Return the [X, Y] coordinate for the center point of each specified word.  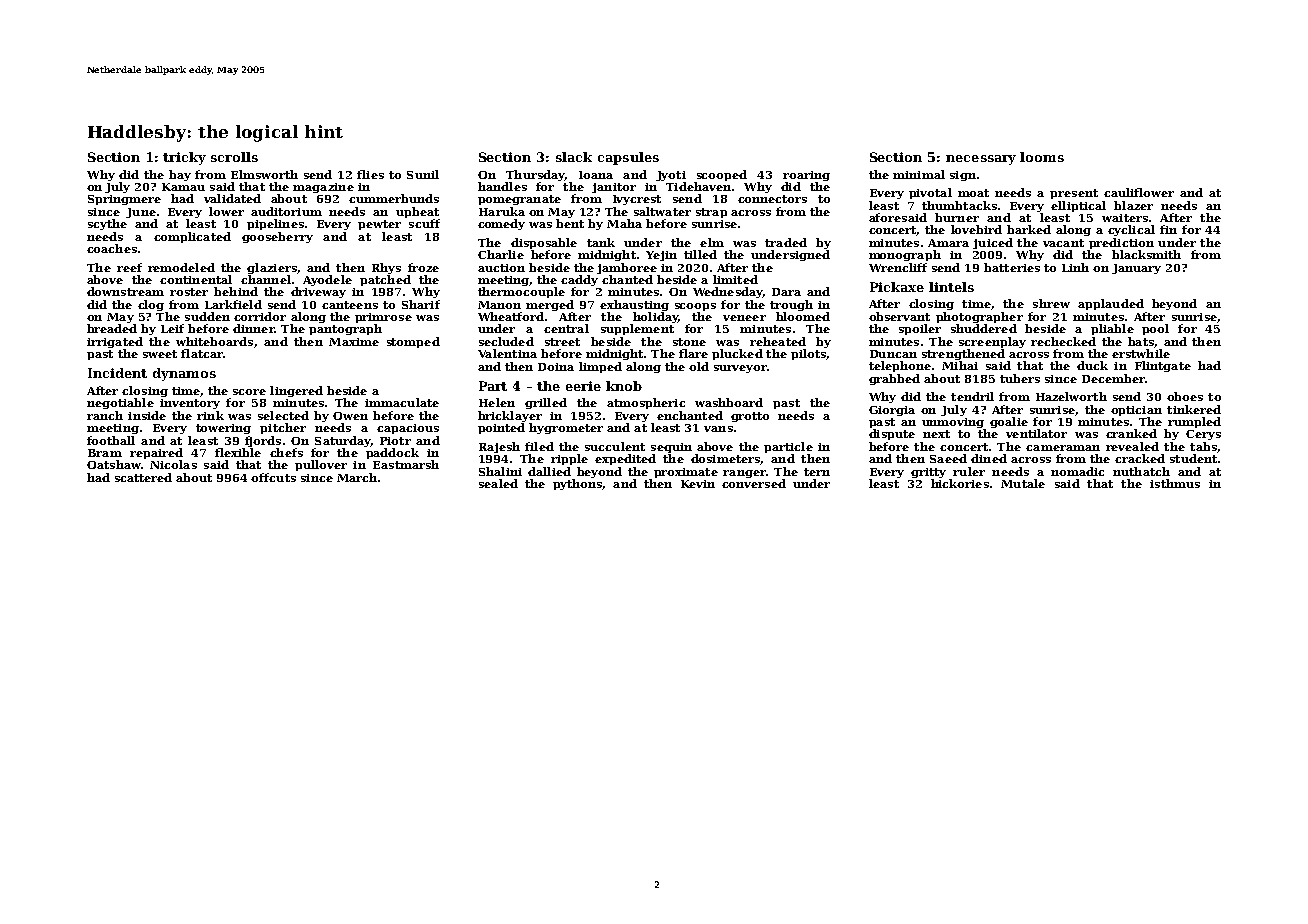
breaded [112, 328]
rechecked [1063, 341]
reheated [778, 341]
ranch [105, 415]
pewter [379, 225]
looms [1042, 157]
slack [574, 157]
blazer [1133, 205]
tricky [184, 158]
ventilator [1036, 433]
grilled [546, 403]
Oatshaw [114, 464]
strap [711, 213]
